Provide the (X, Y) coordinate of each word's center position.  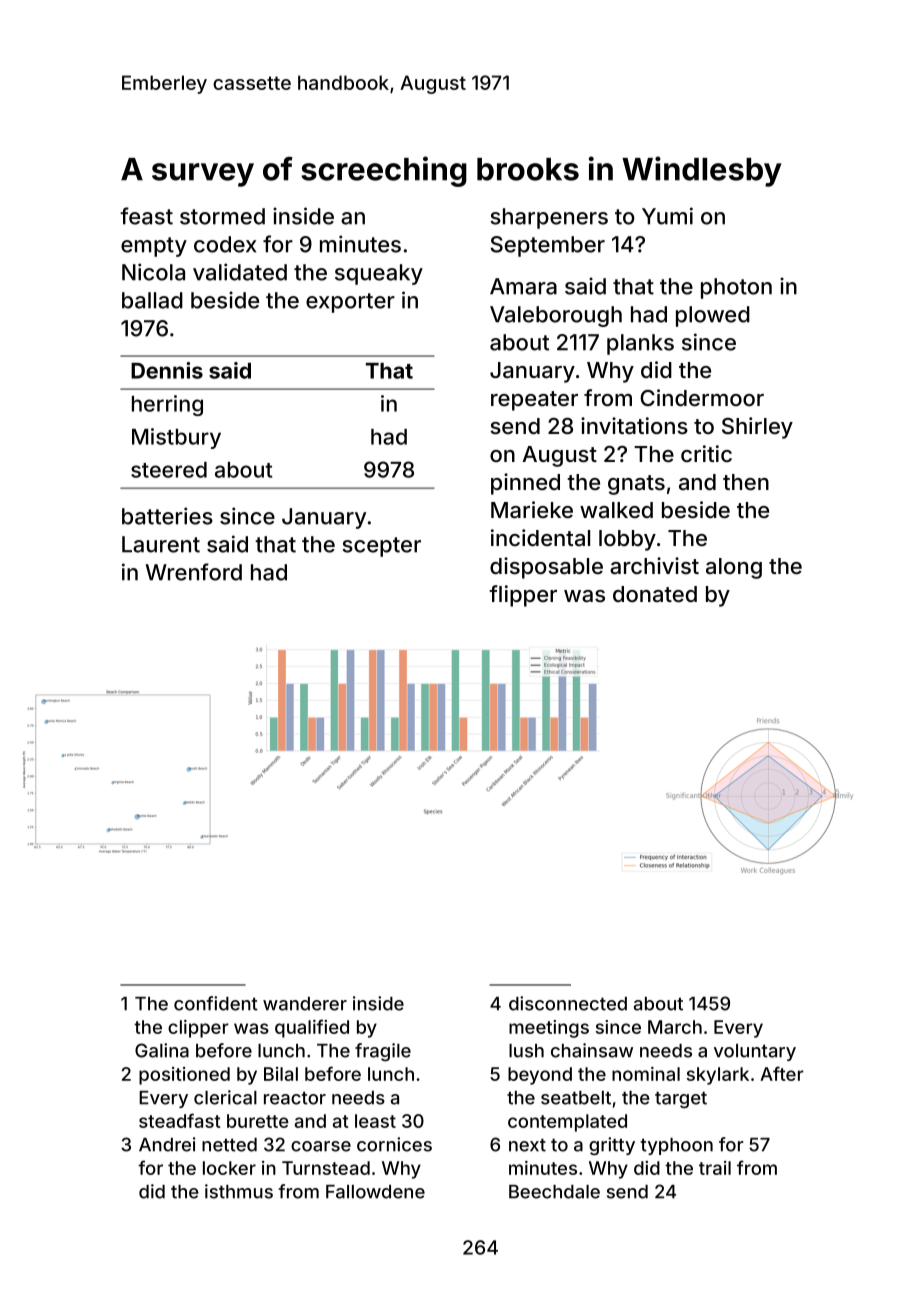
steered (169, 470)
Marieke (532, 510)
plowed (713, 316)
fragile (383, 1052)
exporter (350, 303)
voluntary (755, 1052)
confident (216, 1003)
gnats (636, 485)
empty (154, 247)
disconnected (568, 1003)
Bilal (281, 1074)
